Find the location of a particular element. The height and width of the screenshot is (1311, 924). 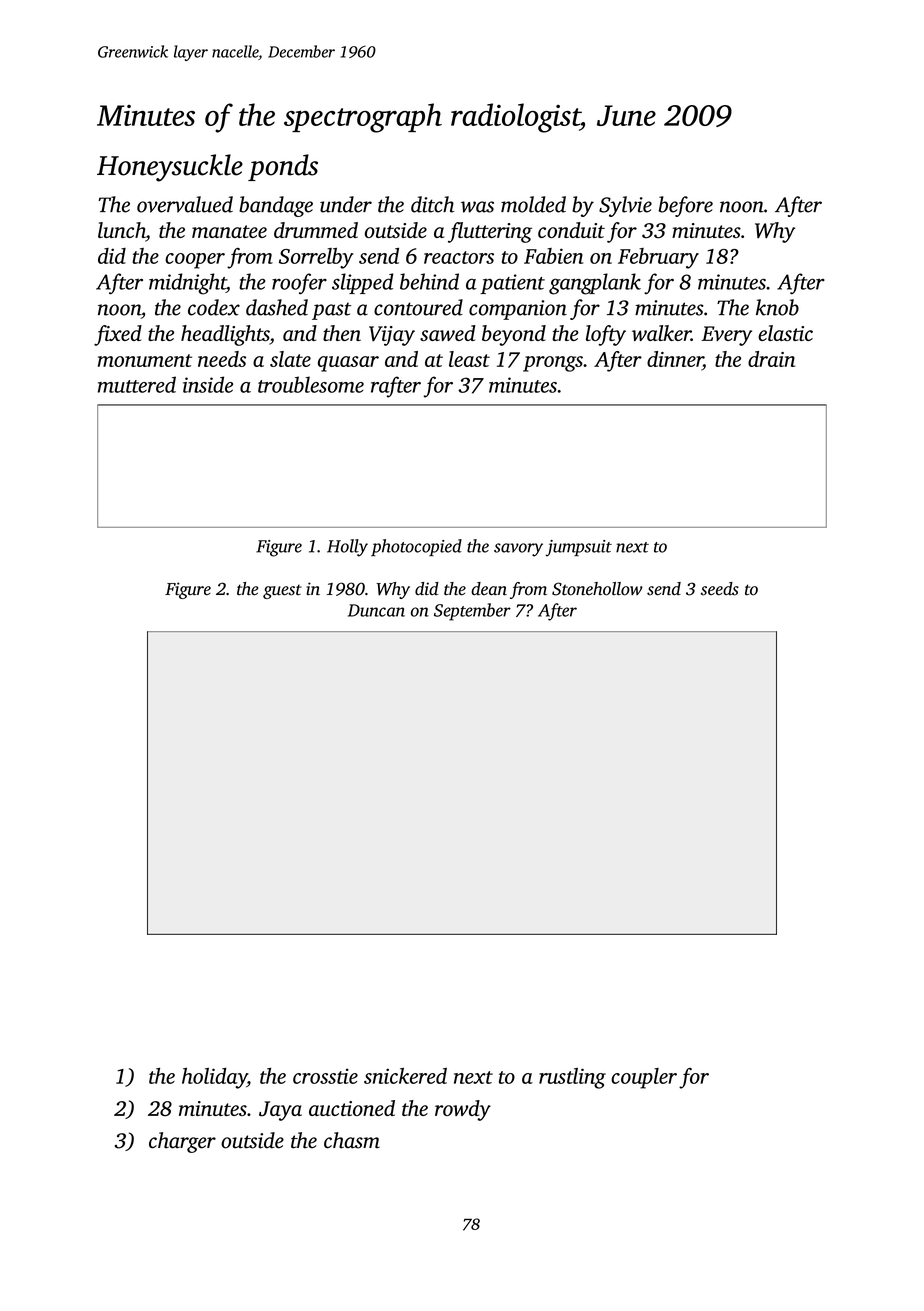

muttered is located at coordinates (137, 384).
